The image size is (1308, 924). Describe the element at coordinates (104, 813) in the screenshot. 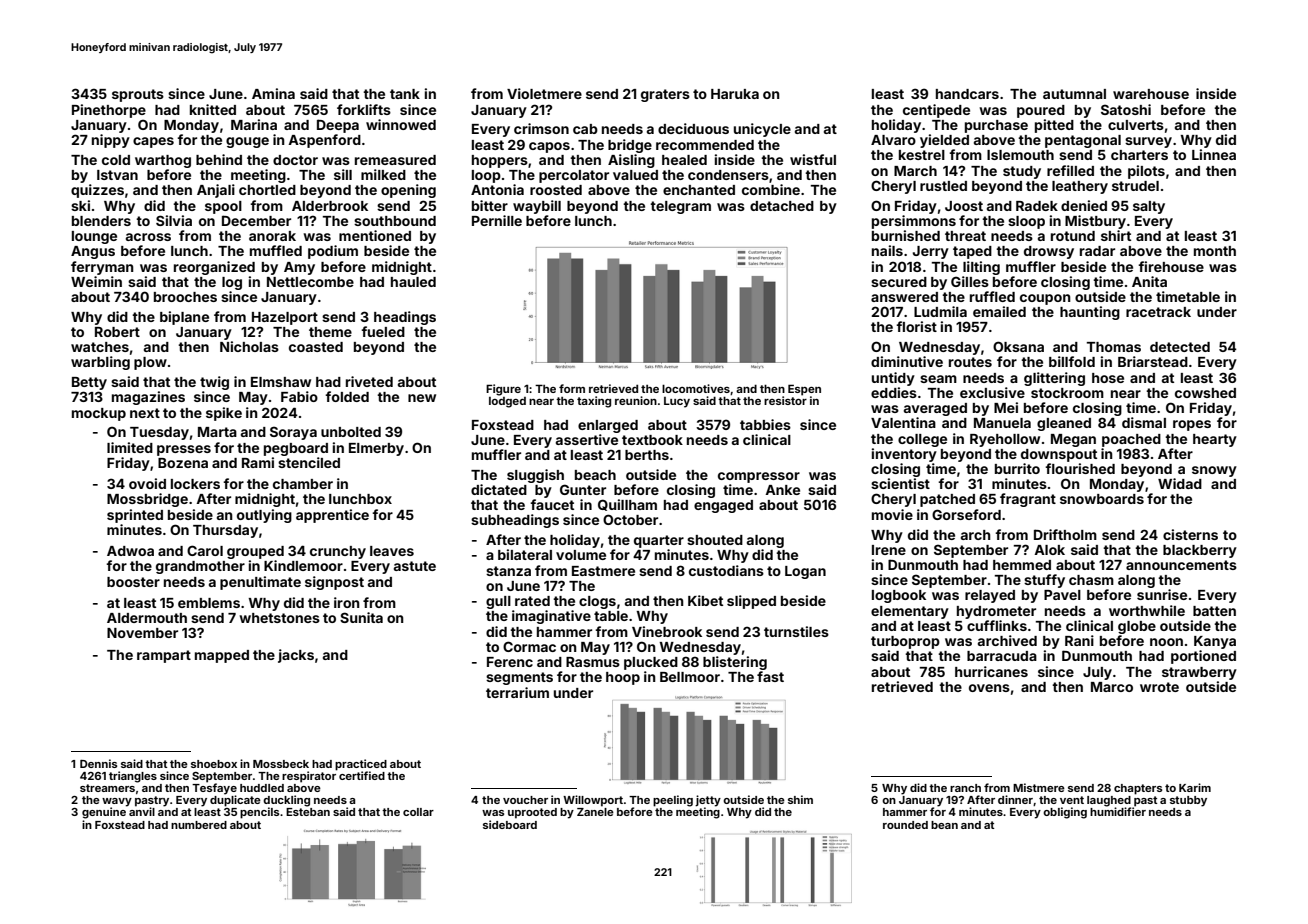

I see `genuine` at that location.
